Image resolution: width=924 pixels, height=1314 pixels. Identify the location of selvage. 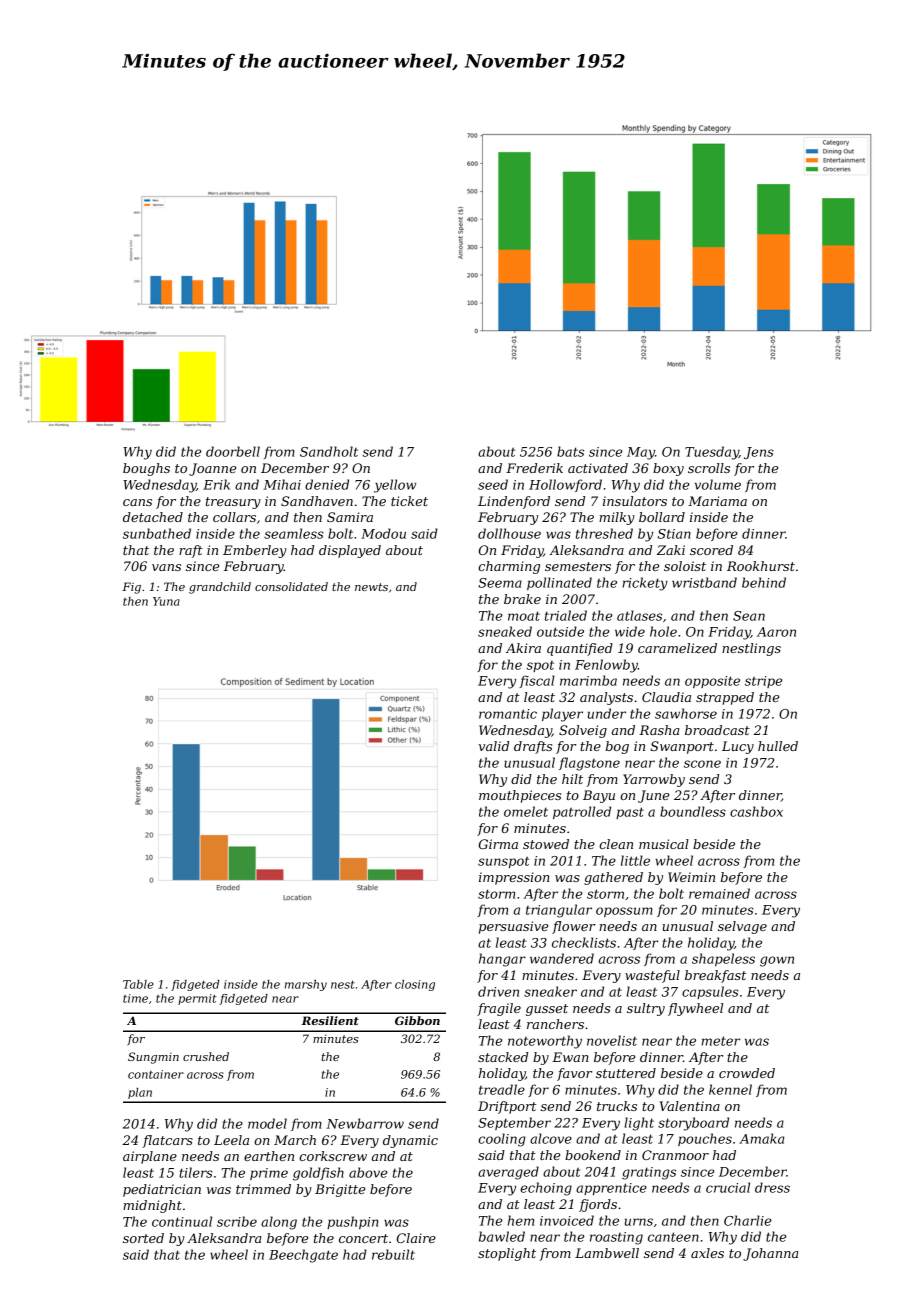
(742, 927).
